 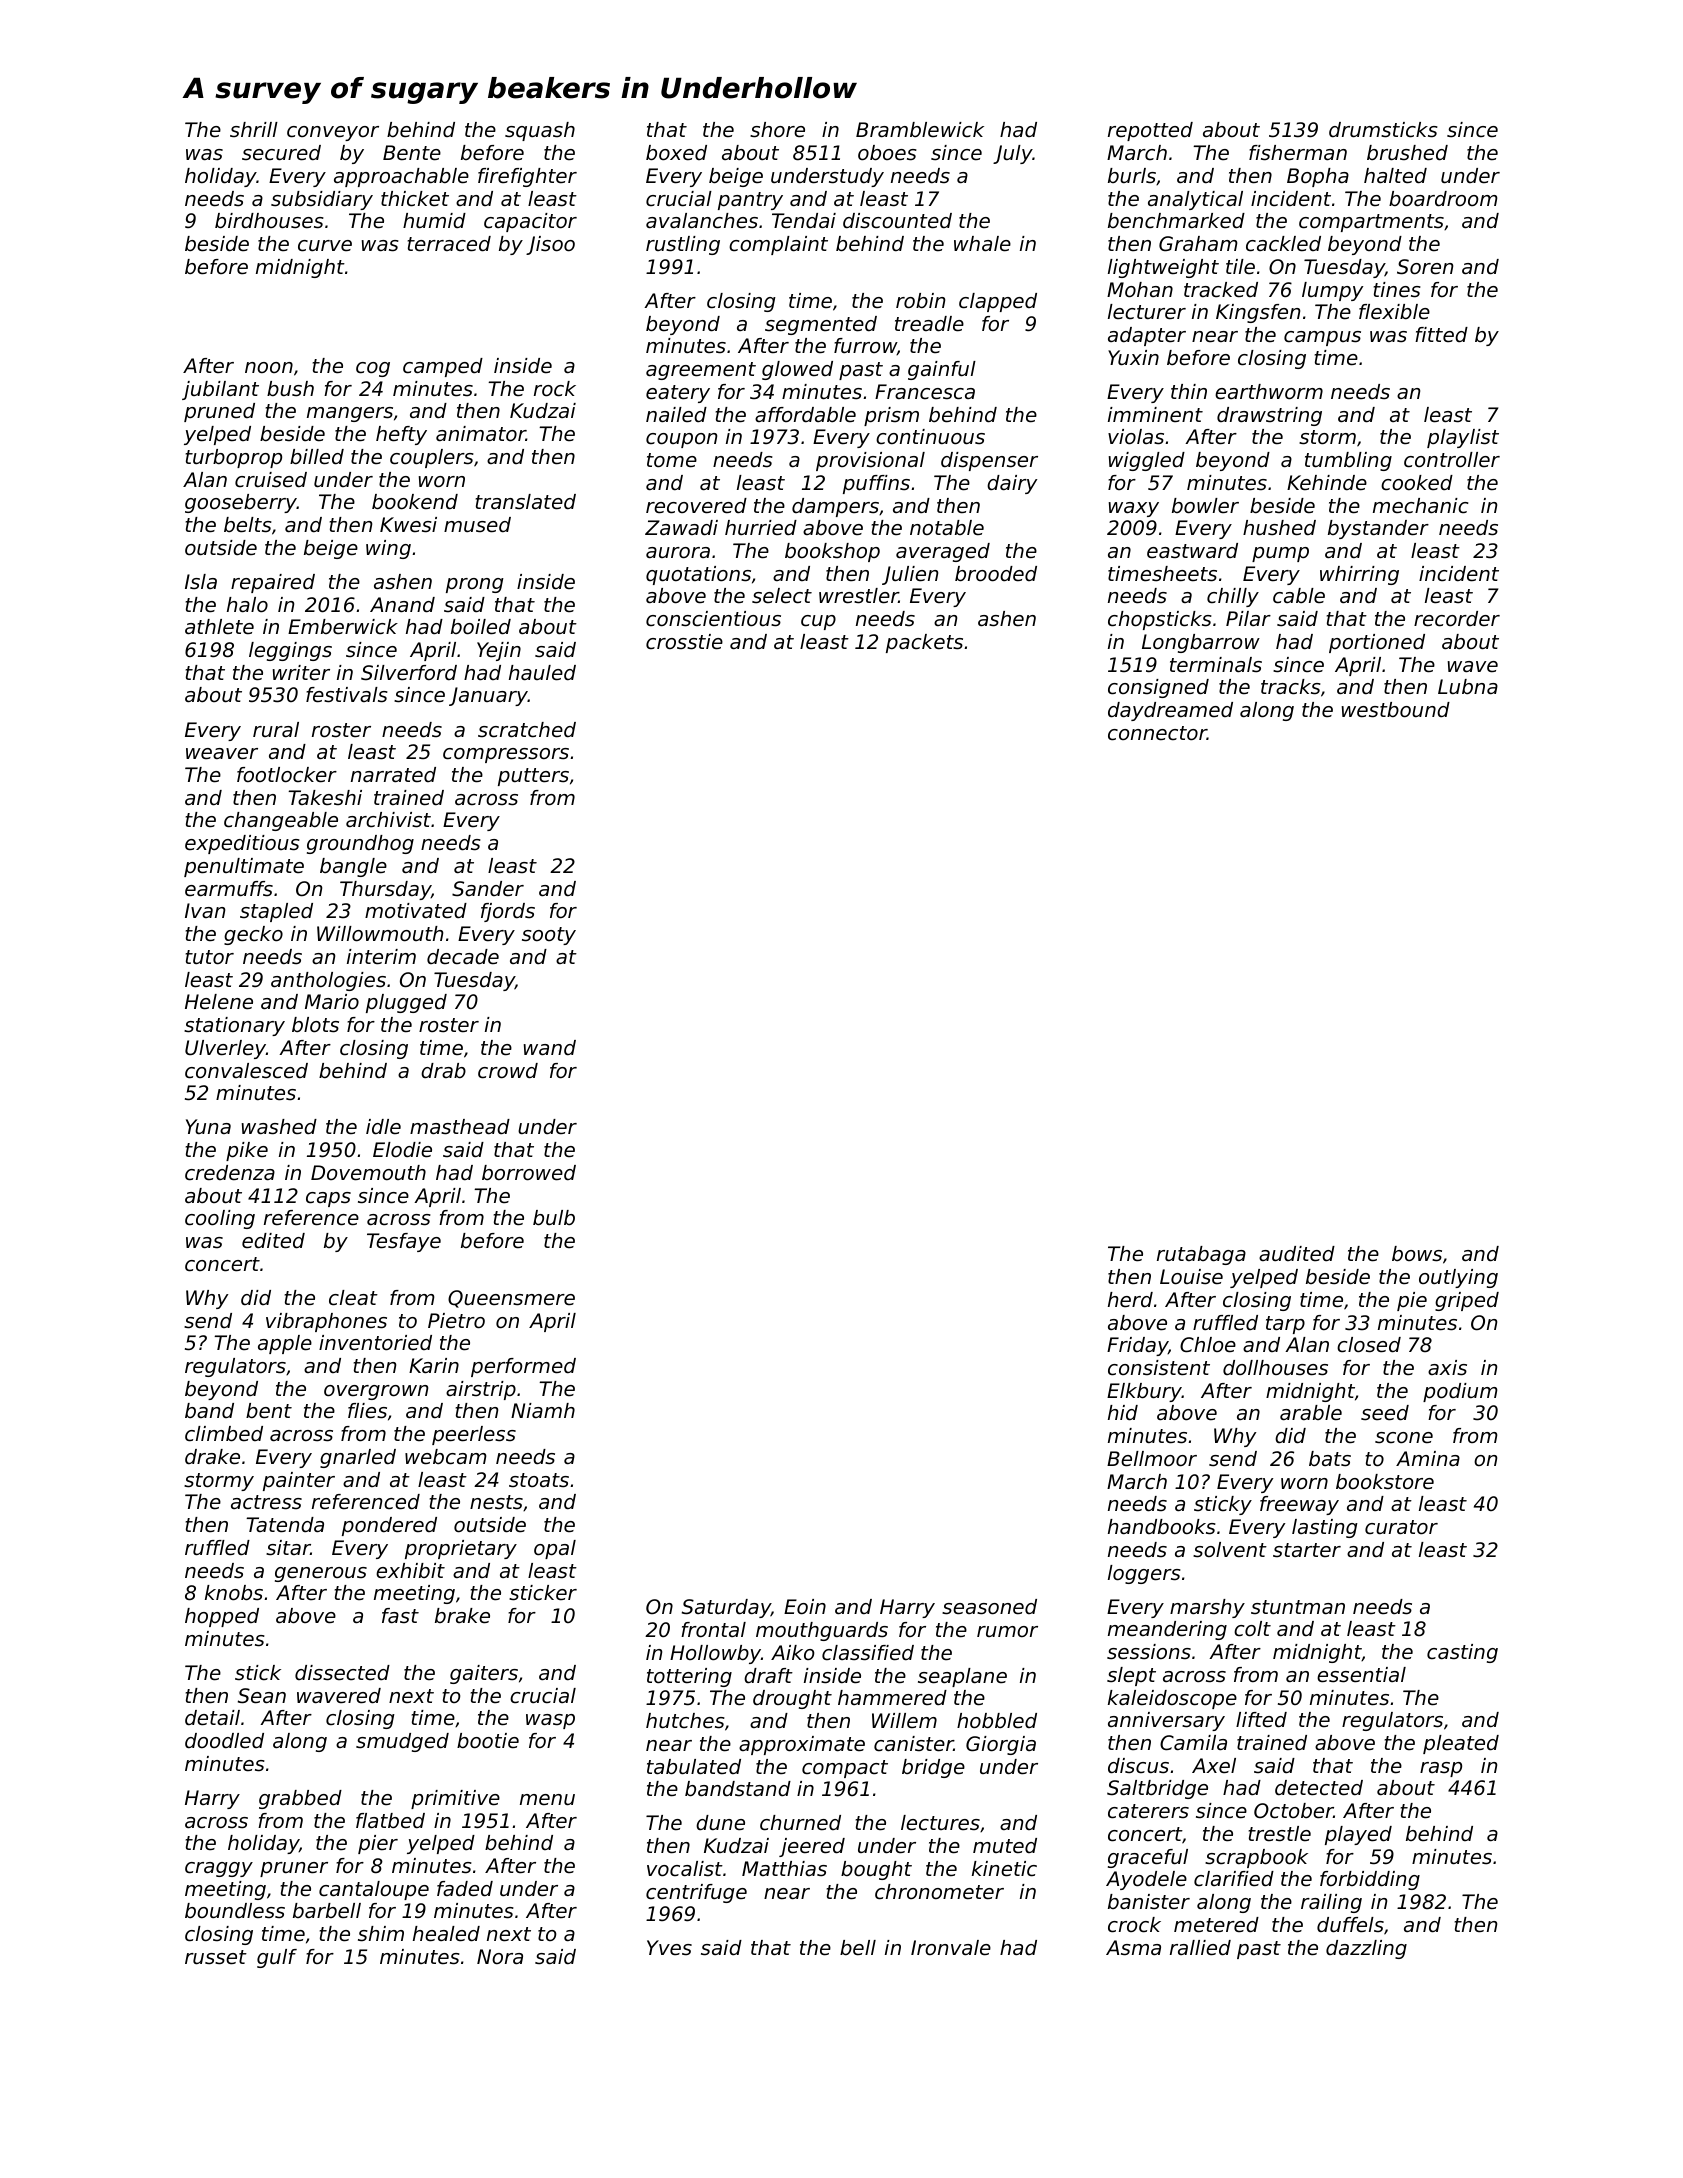 What do you see at coordinates (1001, 1745) in the page?
I see `Giorgia` at bounding box center [1001, 1745].
